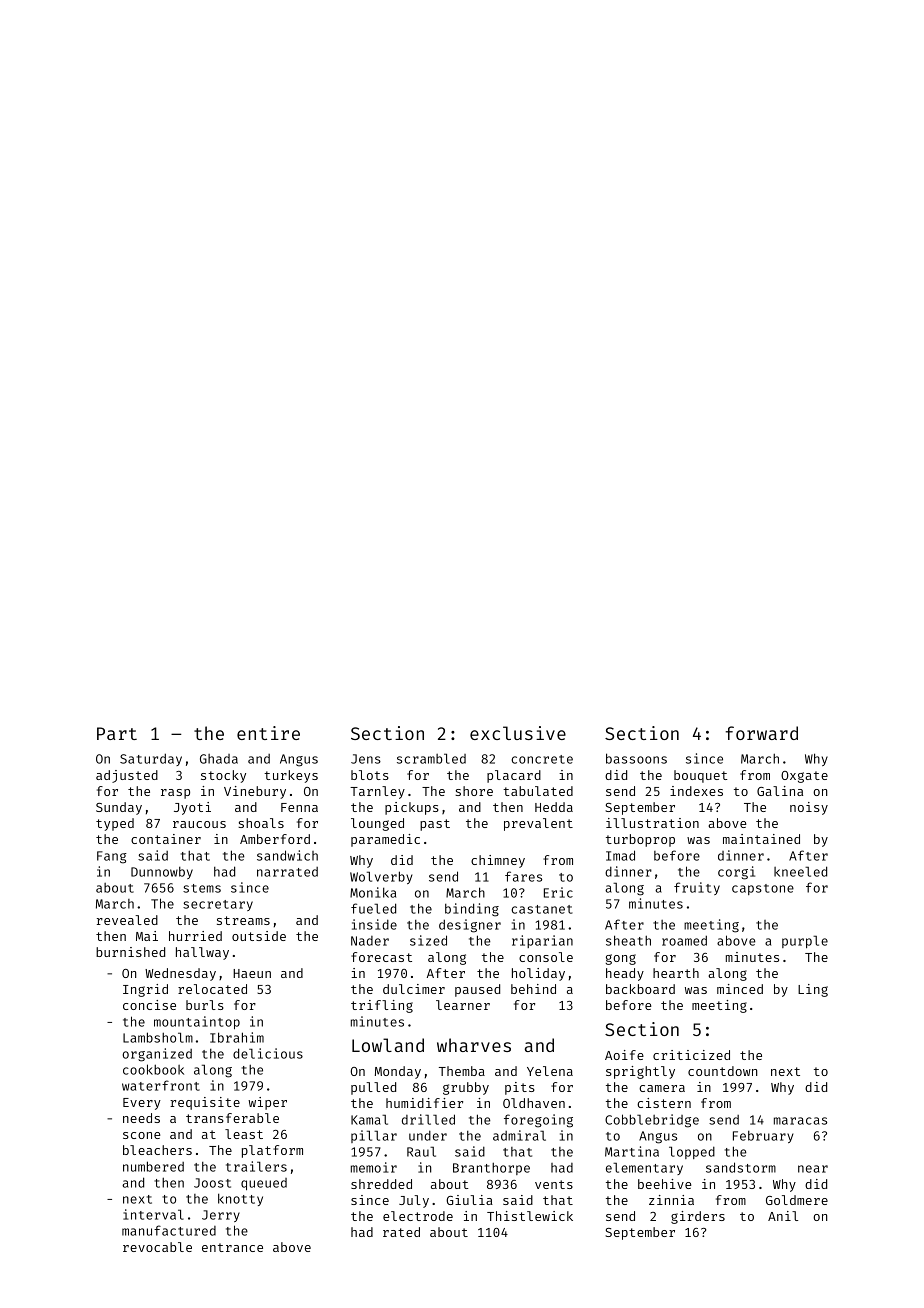 This screenshot has width=924, height=1308. I want to click on outside, so click(259, 936).
